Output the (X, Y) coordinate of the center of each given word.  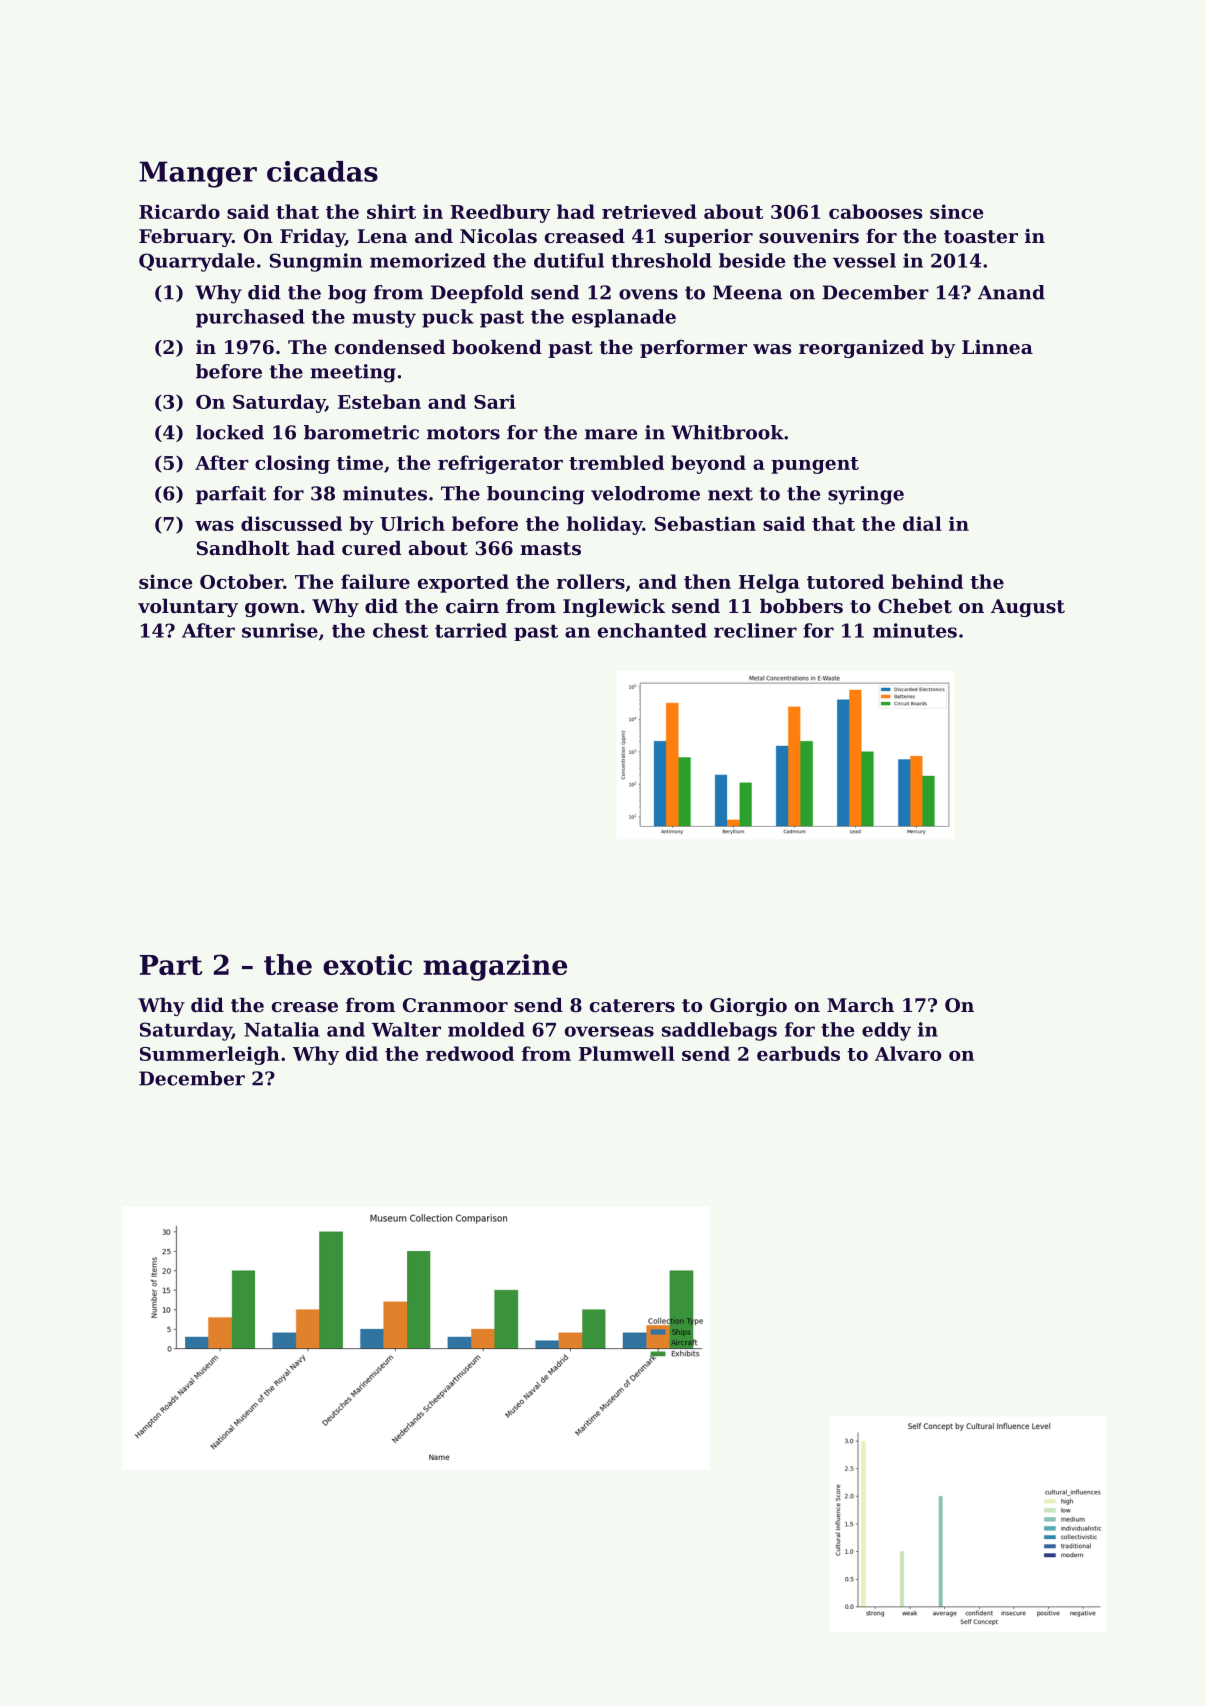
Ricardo (179, 211)
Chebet (915, 606)
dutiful (569, 260)
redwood (470, 1053)
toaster (981, 237)
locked (230, 432)
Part (171, 965)
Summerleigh (210, 1055)
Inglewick (614, 607)
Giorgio (748, 1007)
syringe (866, 495)
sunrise (280, 630)
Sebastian (705, 523)
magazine (495, 967)
